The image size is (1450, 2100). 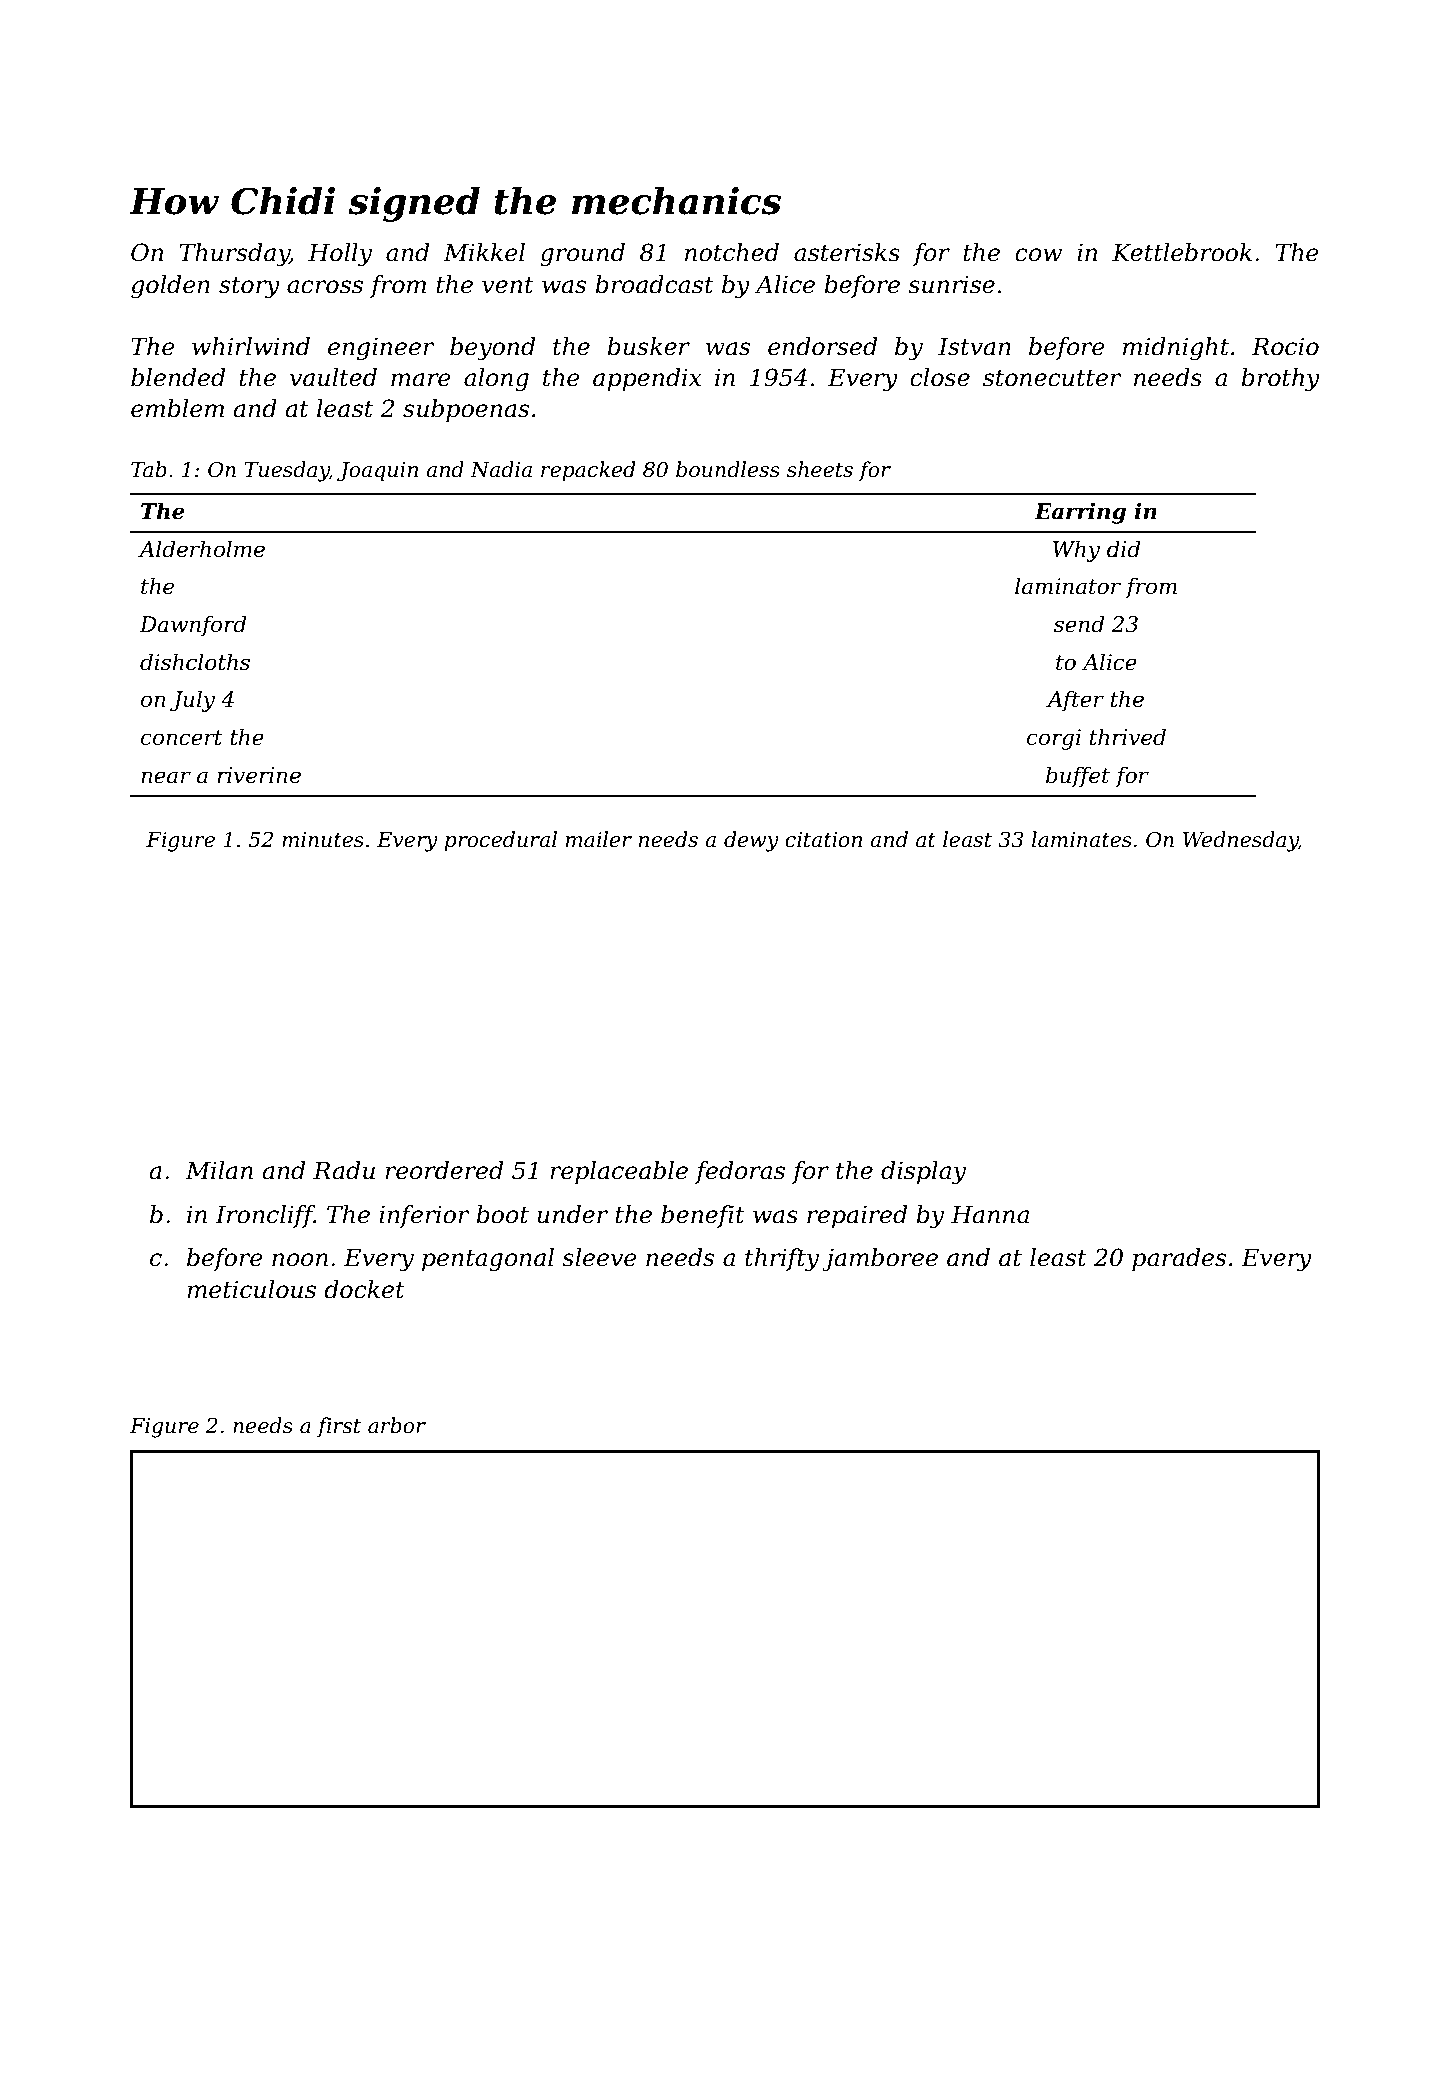 What do you see at coordinates (339, 1427) in the screenshot?
I see `first` at bounding box center [339, 1427].
